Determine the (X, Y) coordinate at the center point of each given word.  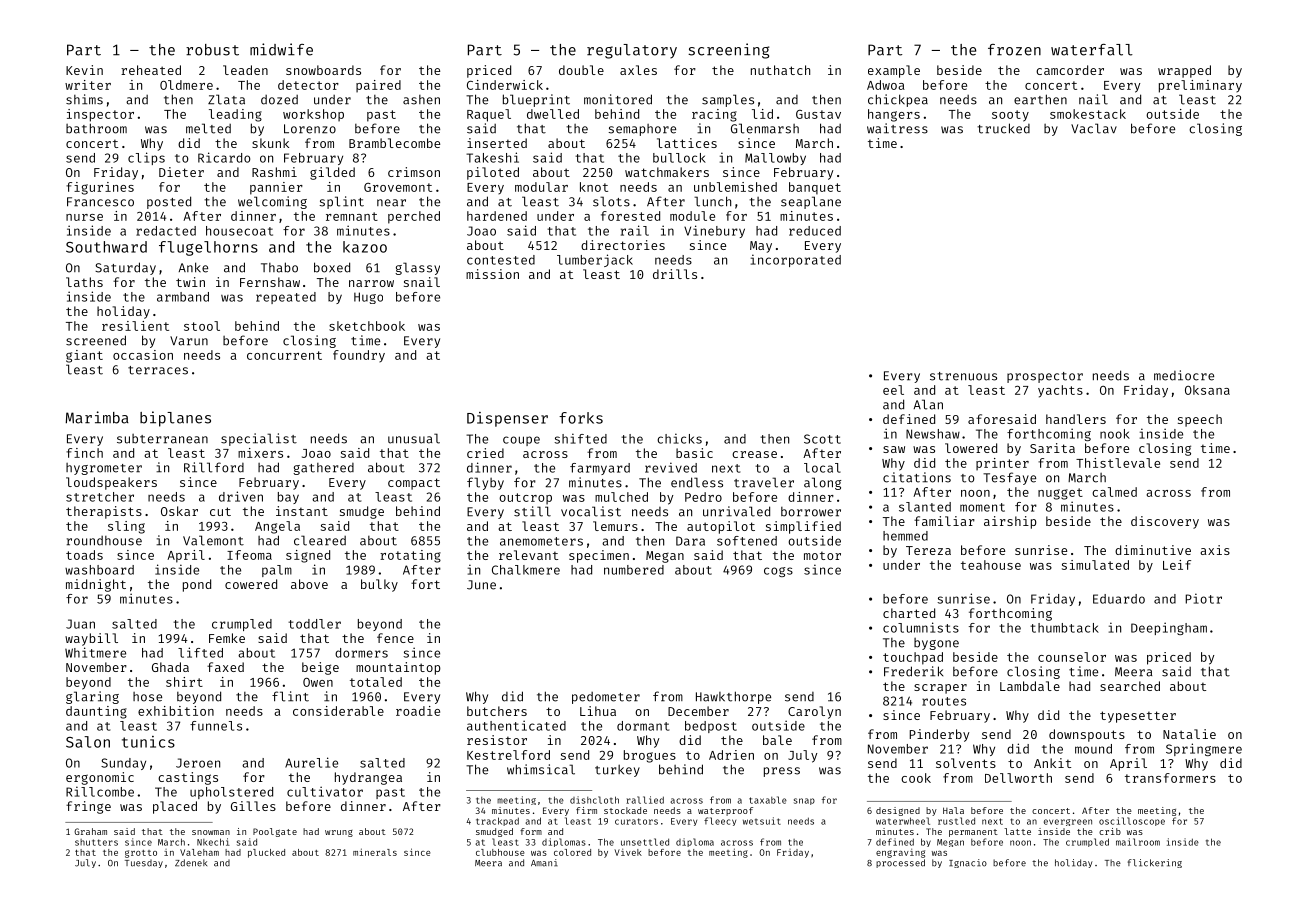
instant (302, 511)
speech (1200, 420)
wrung (339, 833)
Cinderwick (505, 85)
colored (572, 852)
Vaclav (1094, 128)
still (532, 511)
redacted (166, 231)
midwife (281, 49)
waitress (897, 128)
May (761, 247)
